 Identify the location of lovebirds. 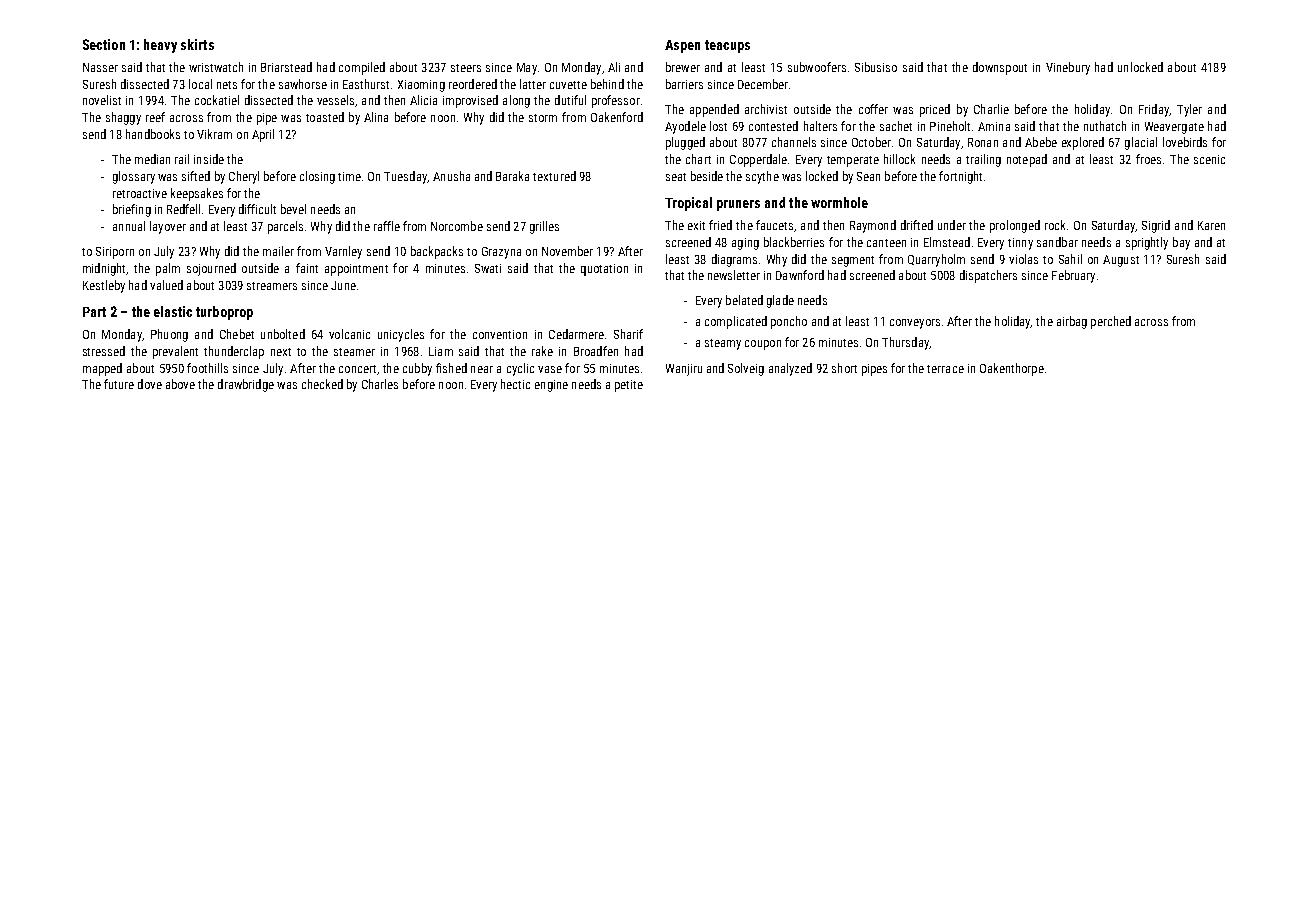
(1185, 142).
